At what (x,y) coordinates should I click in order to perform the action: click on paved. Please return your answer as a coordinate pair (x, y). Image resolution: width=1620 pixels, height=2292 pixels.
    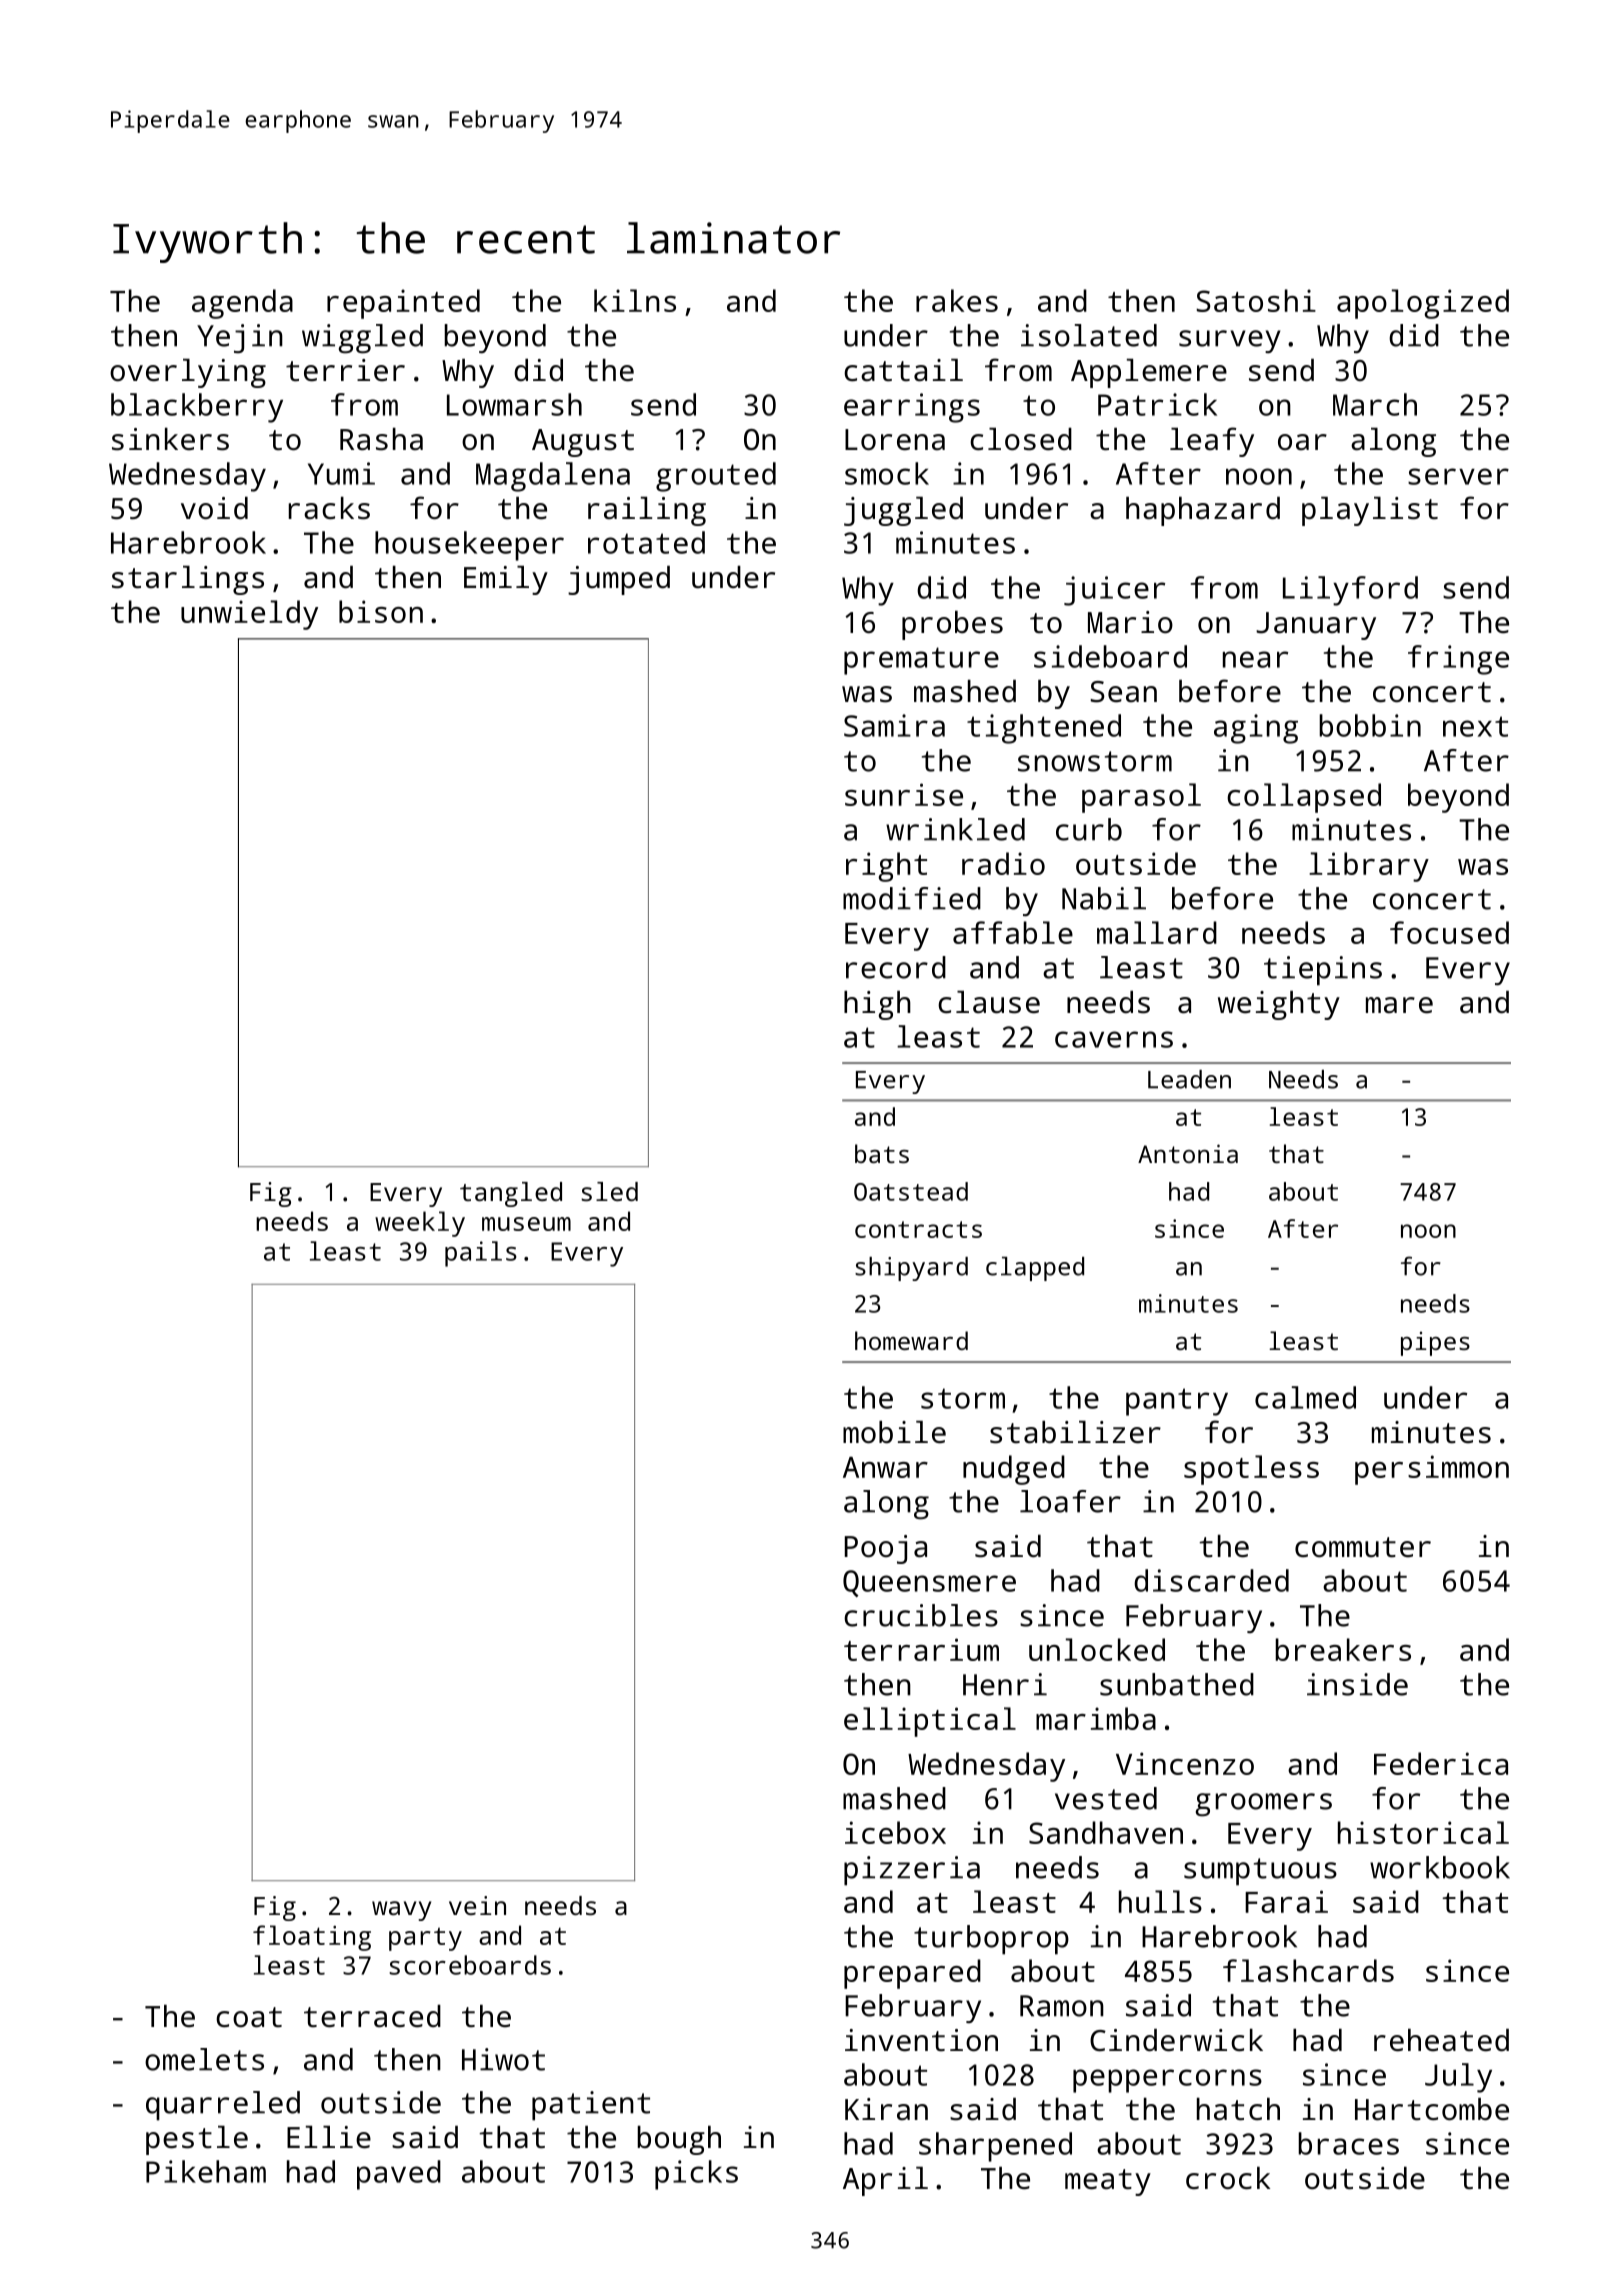
    Looking at the image, I should click on (399, 2175).
